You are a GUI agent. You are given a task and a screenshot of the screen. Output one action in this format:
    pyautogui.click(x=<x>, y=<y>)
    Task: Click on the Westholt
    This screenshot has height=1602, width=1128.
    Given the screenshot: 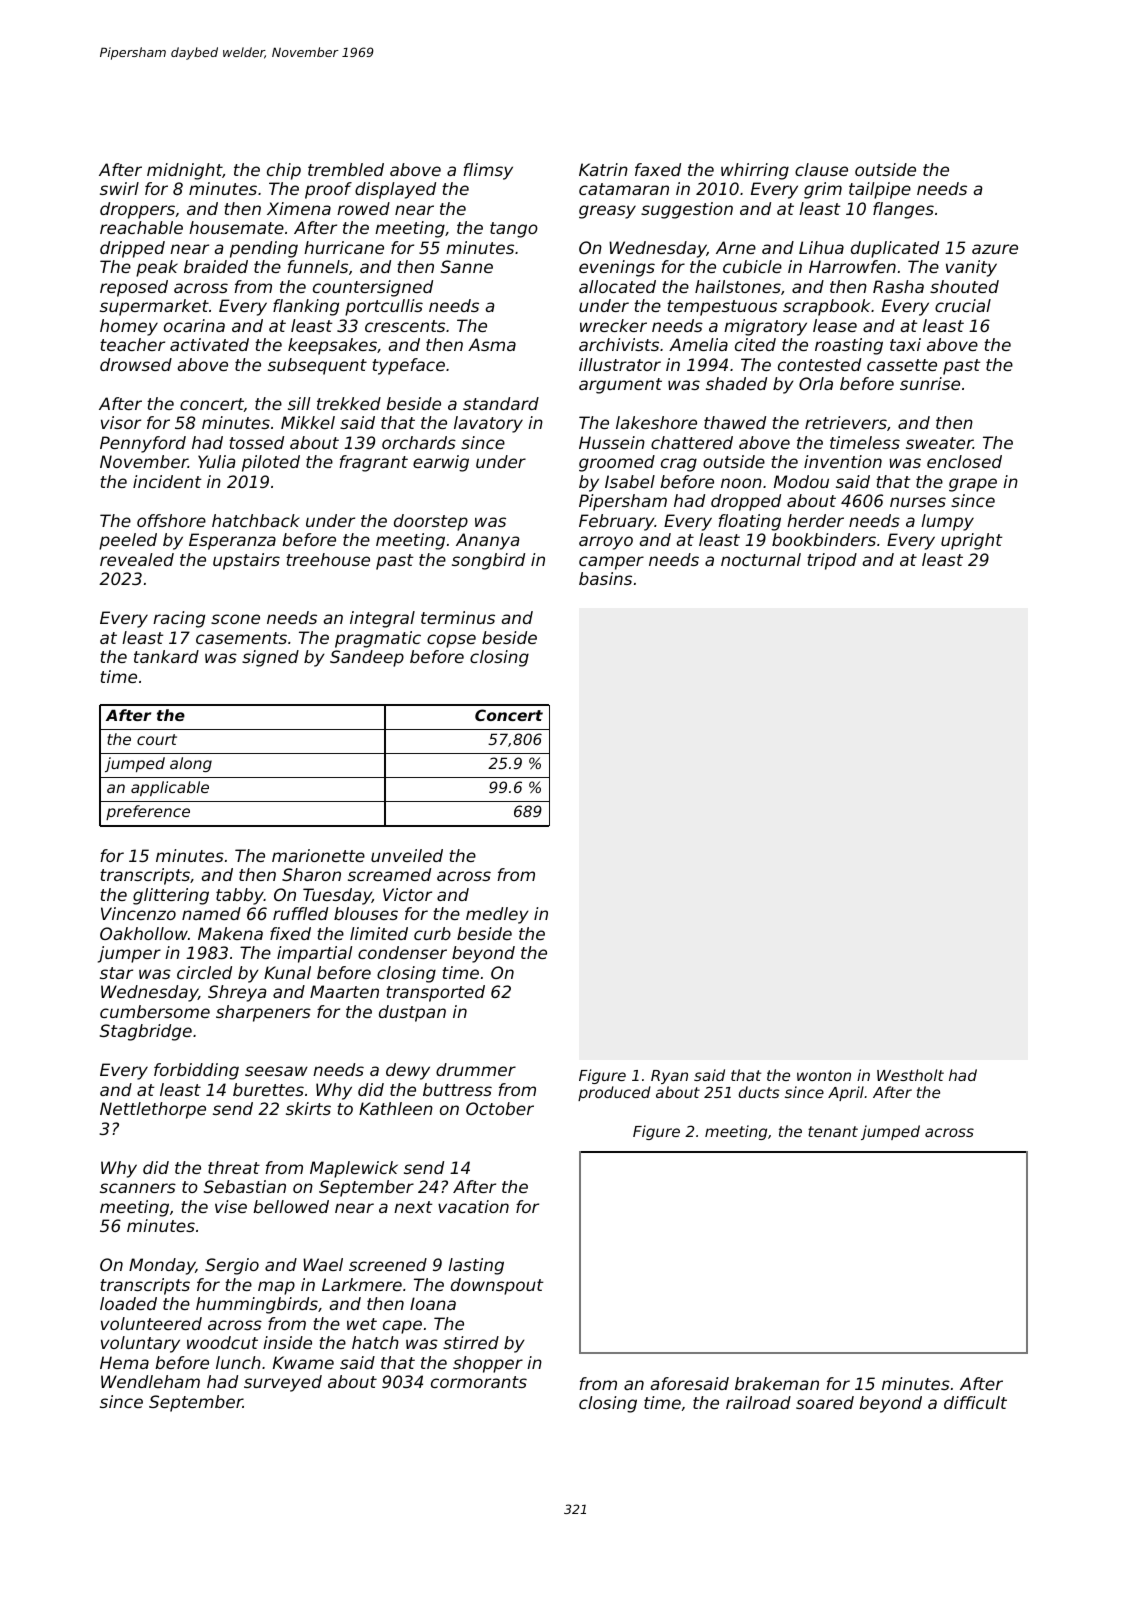 What is the action you would take?
    pyautogui.click(x=910, y=1075)
